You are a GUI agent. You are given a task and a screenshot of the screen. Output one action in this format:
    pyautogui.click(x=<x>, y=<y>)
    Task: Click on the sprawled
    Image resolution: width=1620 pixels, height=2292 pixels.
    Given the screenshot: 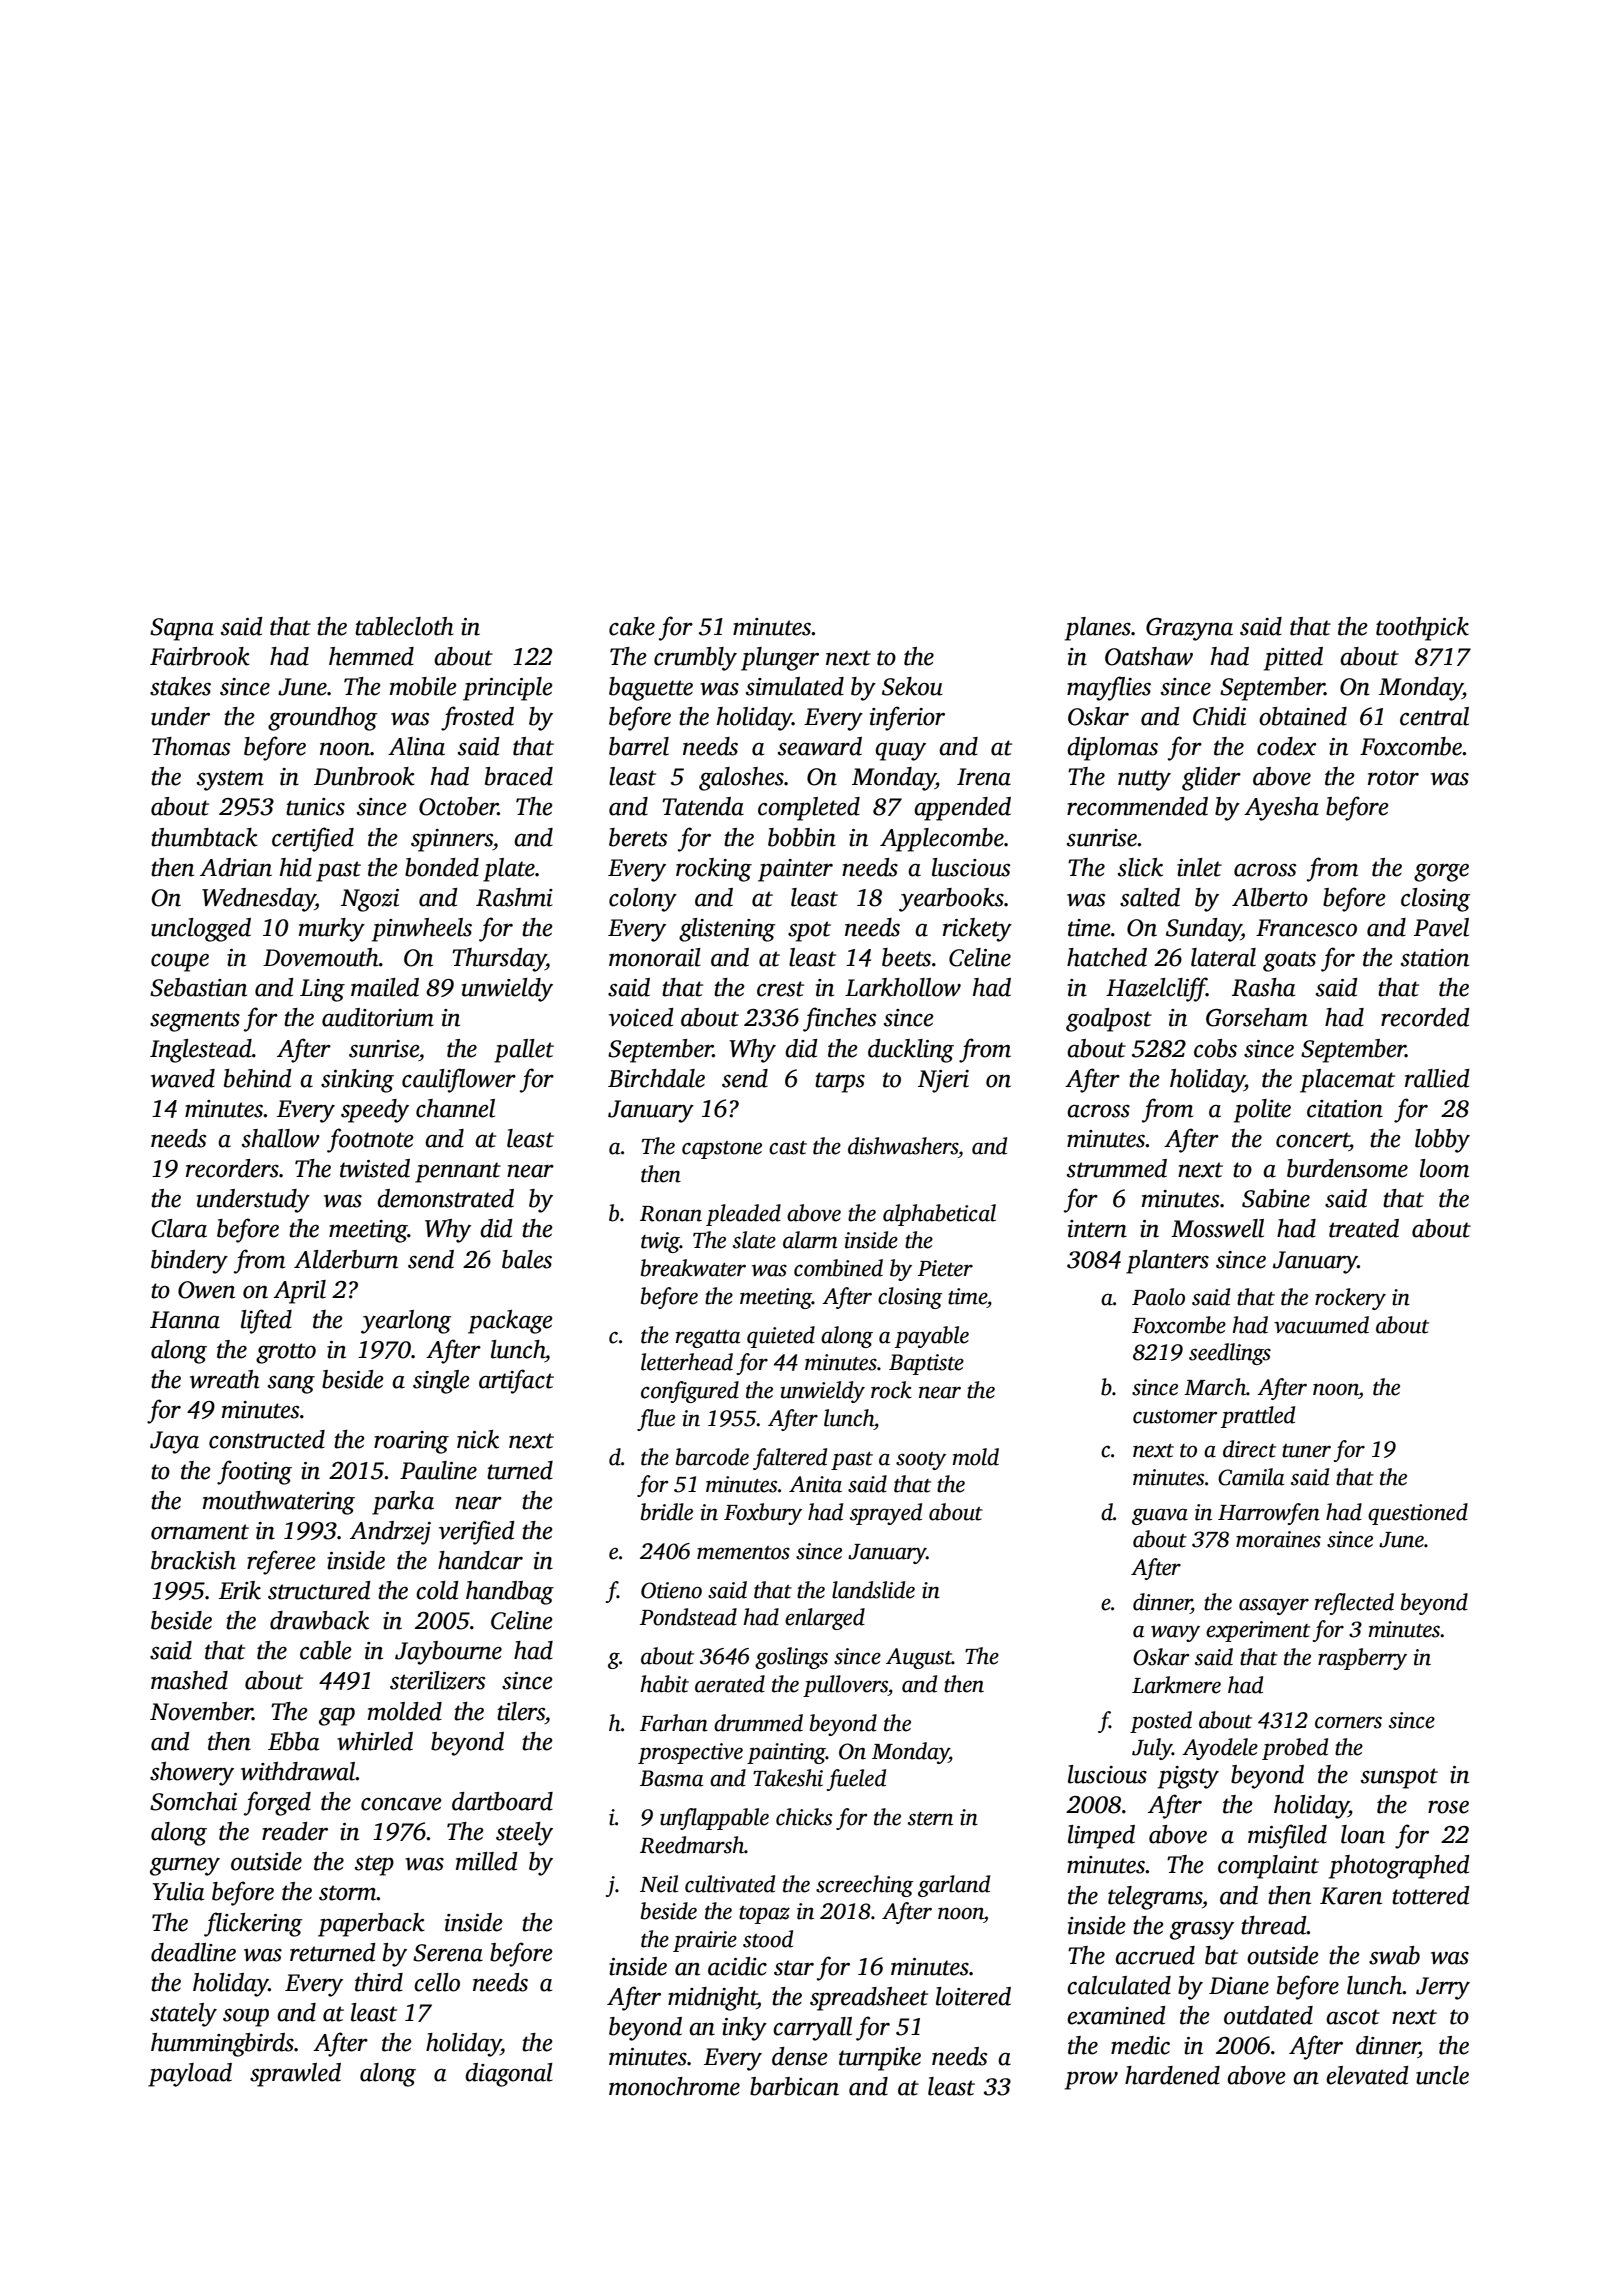 What is the action you would take?
    pyautogui.click(x=295, y=2075)
